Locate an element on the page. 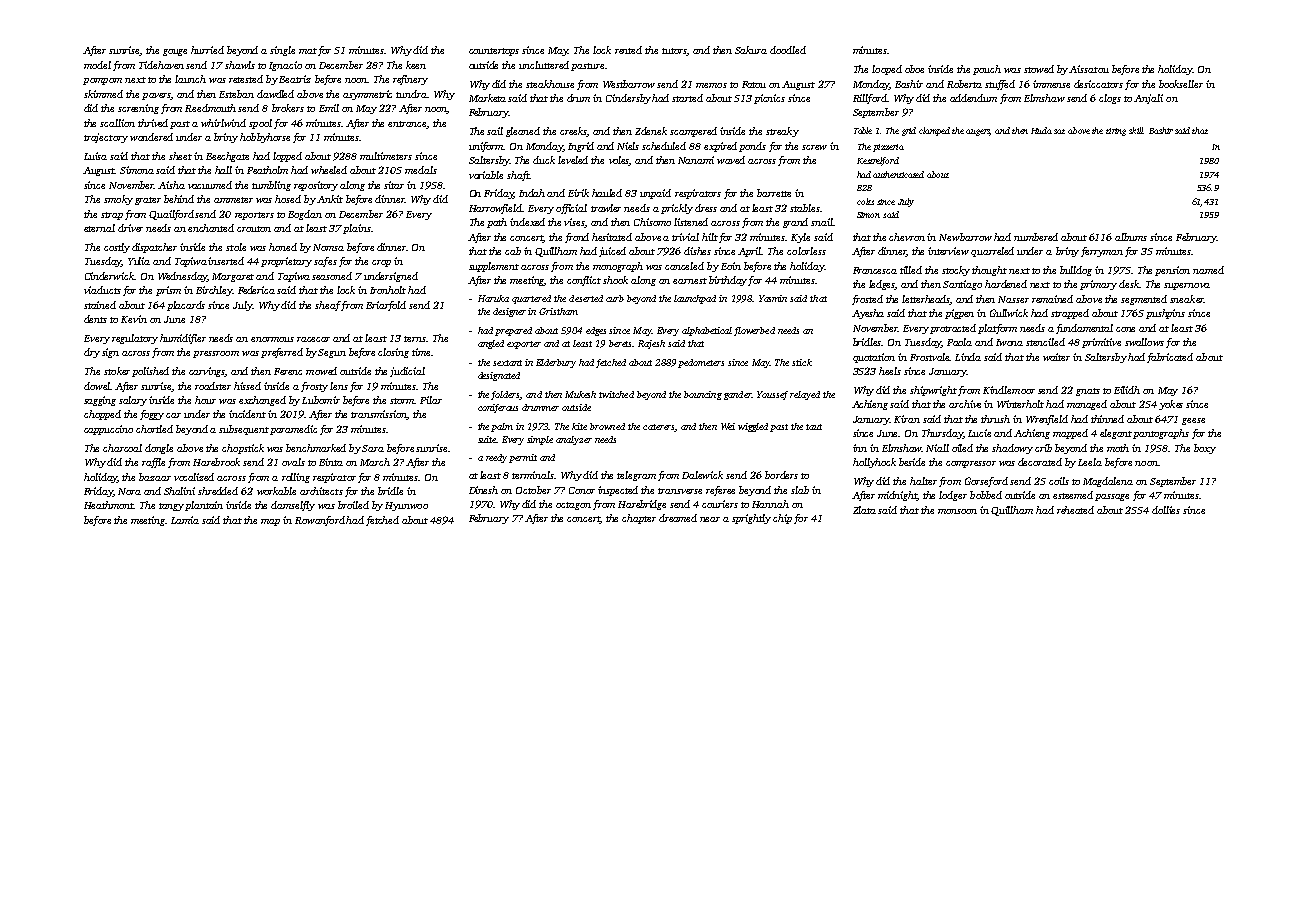 This page has width=1308, height=924. hardened is located at coordinates (1006, 284).
